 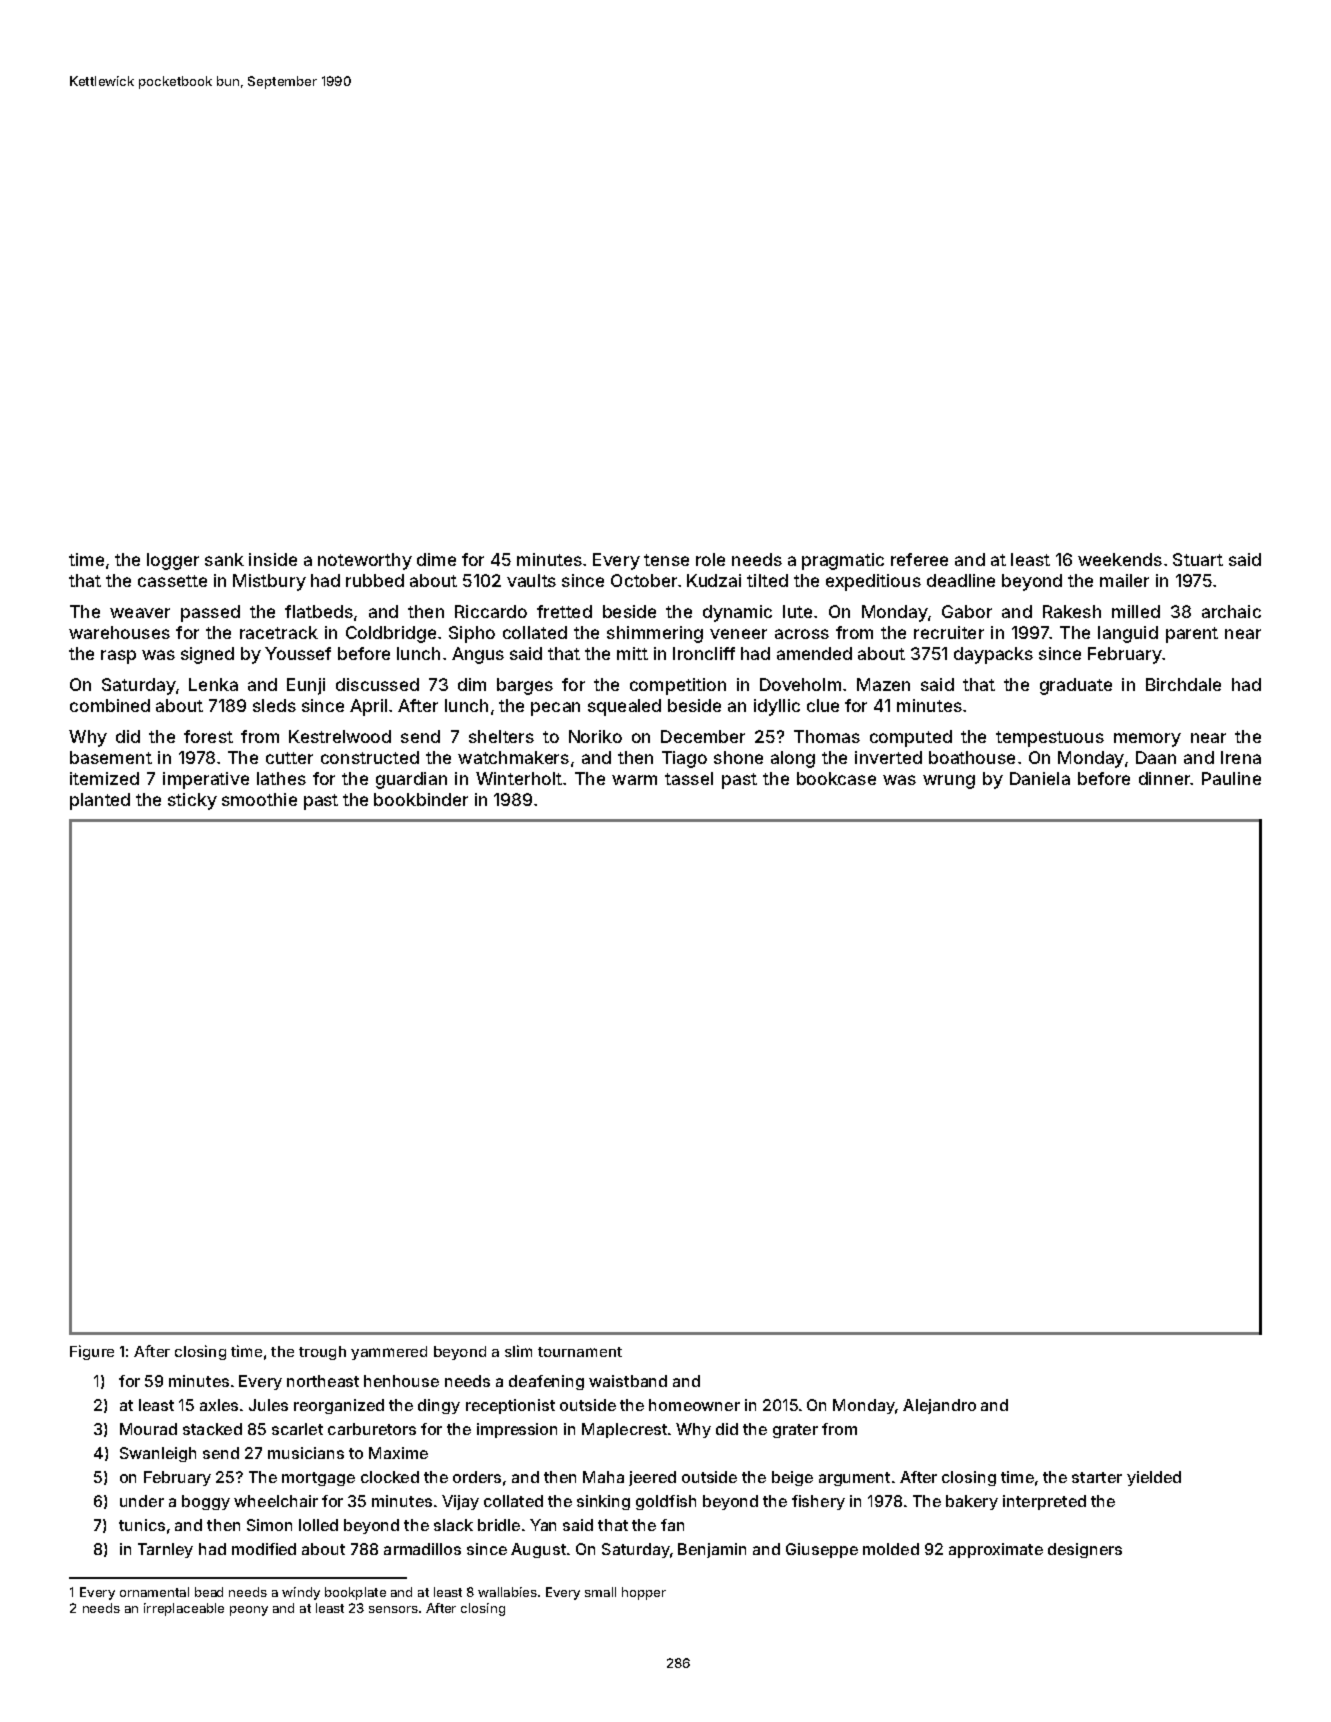 I want to click on referee, so click(x=919, y=559).
